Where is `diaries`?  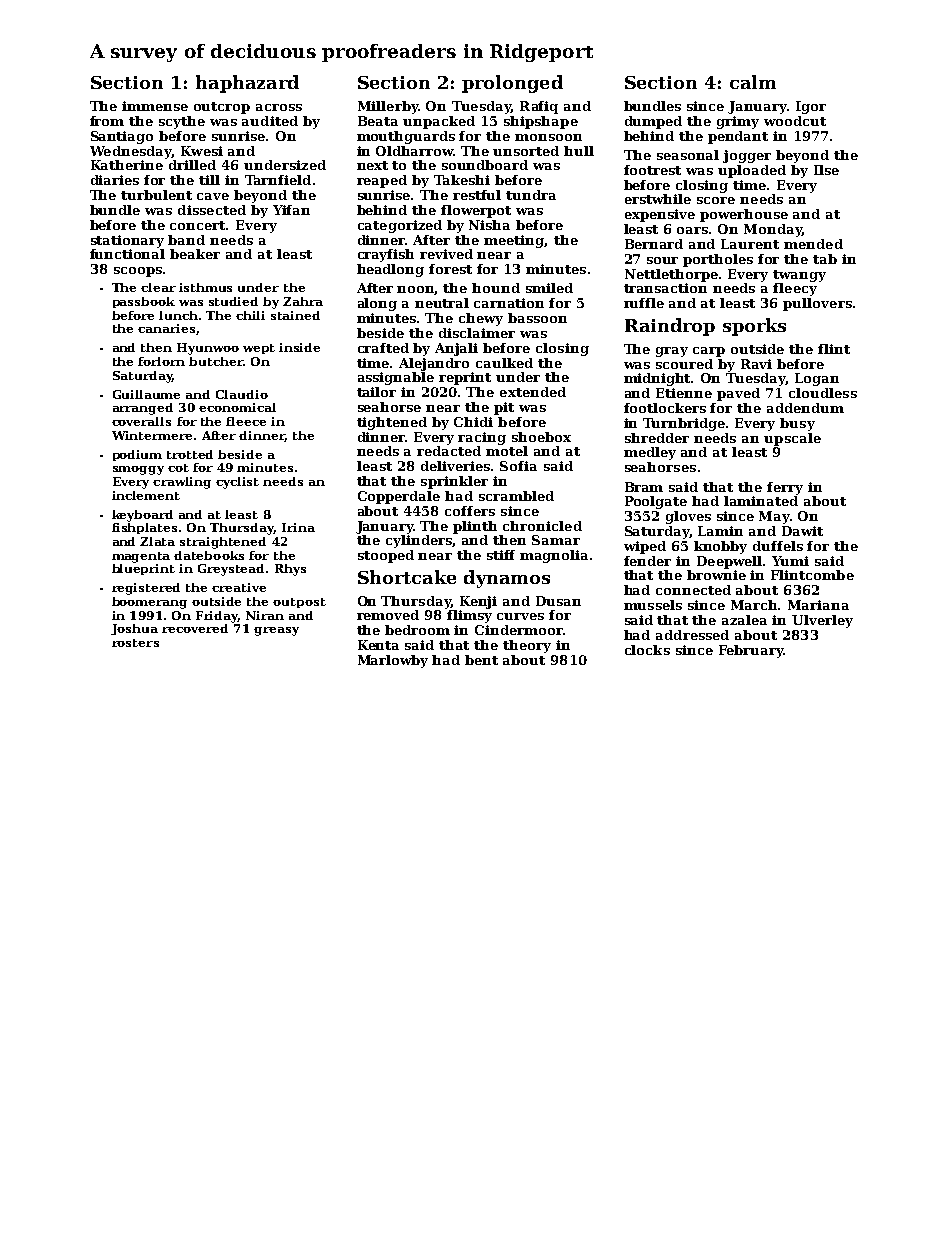 diaries is located at coordinates (115, 180).
